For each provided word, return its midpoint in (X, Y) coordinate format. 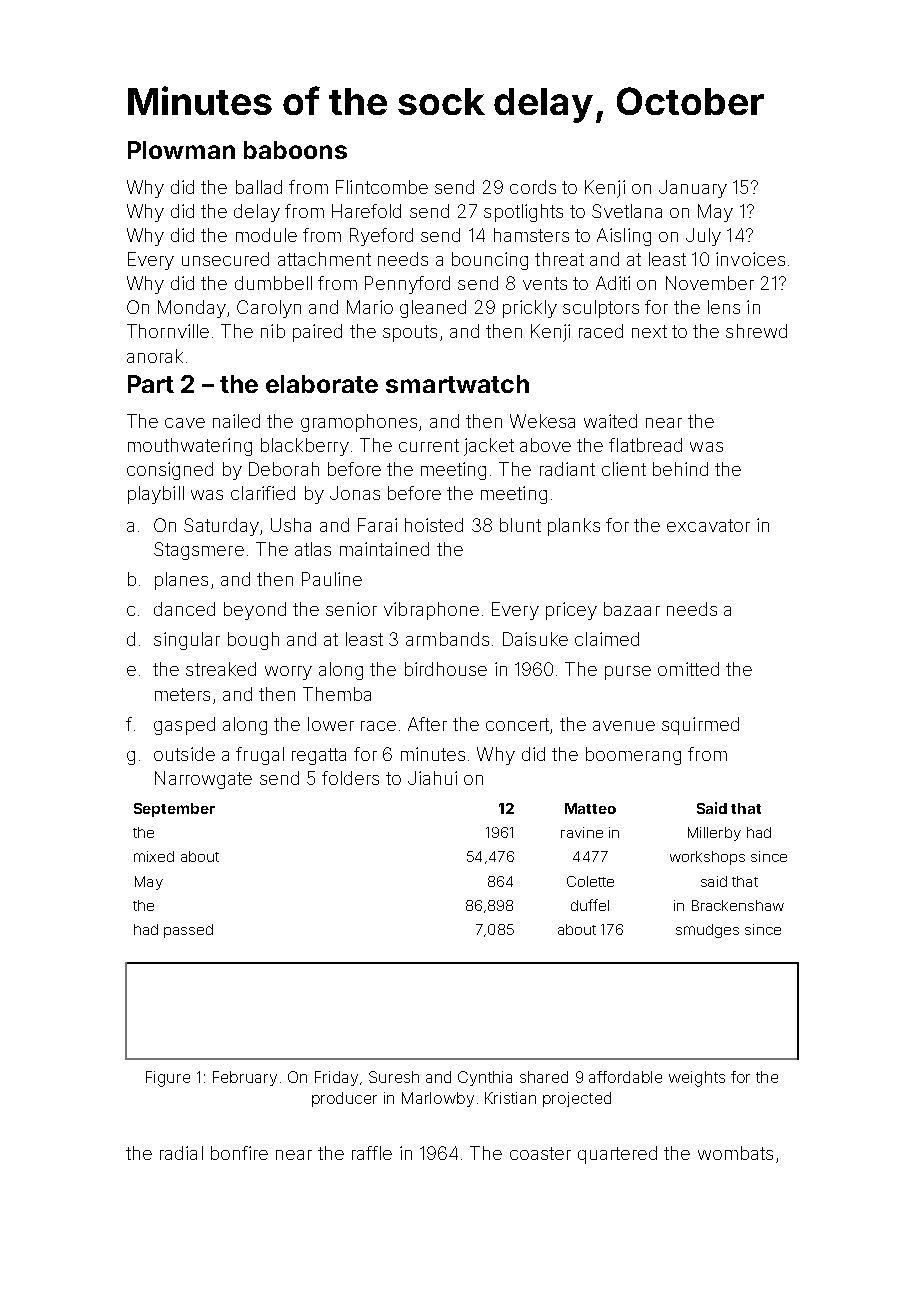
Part (151, 384)
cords (533, 187)
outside (184, 754)
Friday (336, 1078)
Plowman (181, 150)
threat (559, 259)
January (693, 189)
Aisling (624, 237)
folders (350, 778)
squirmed (700, 726)
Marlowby (438, 1099)
